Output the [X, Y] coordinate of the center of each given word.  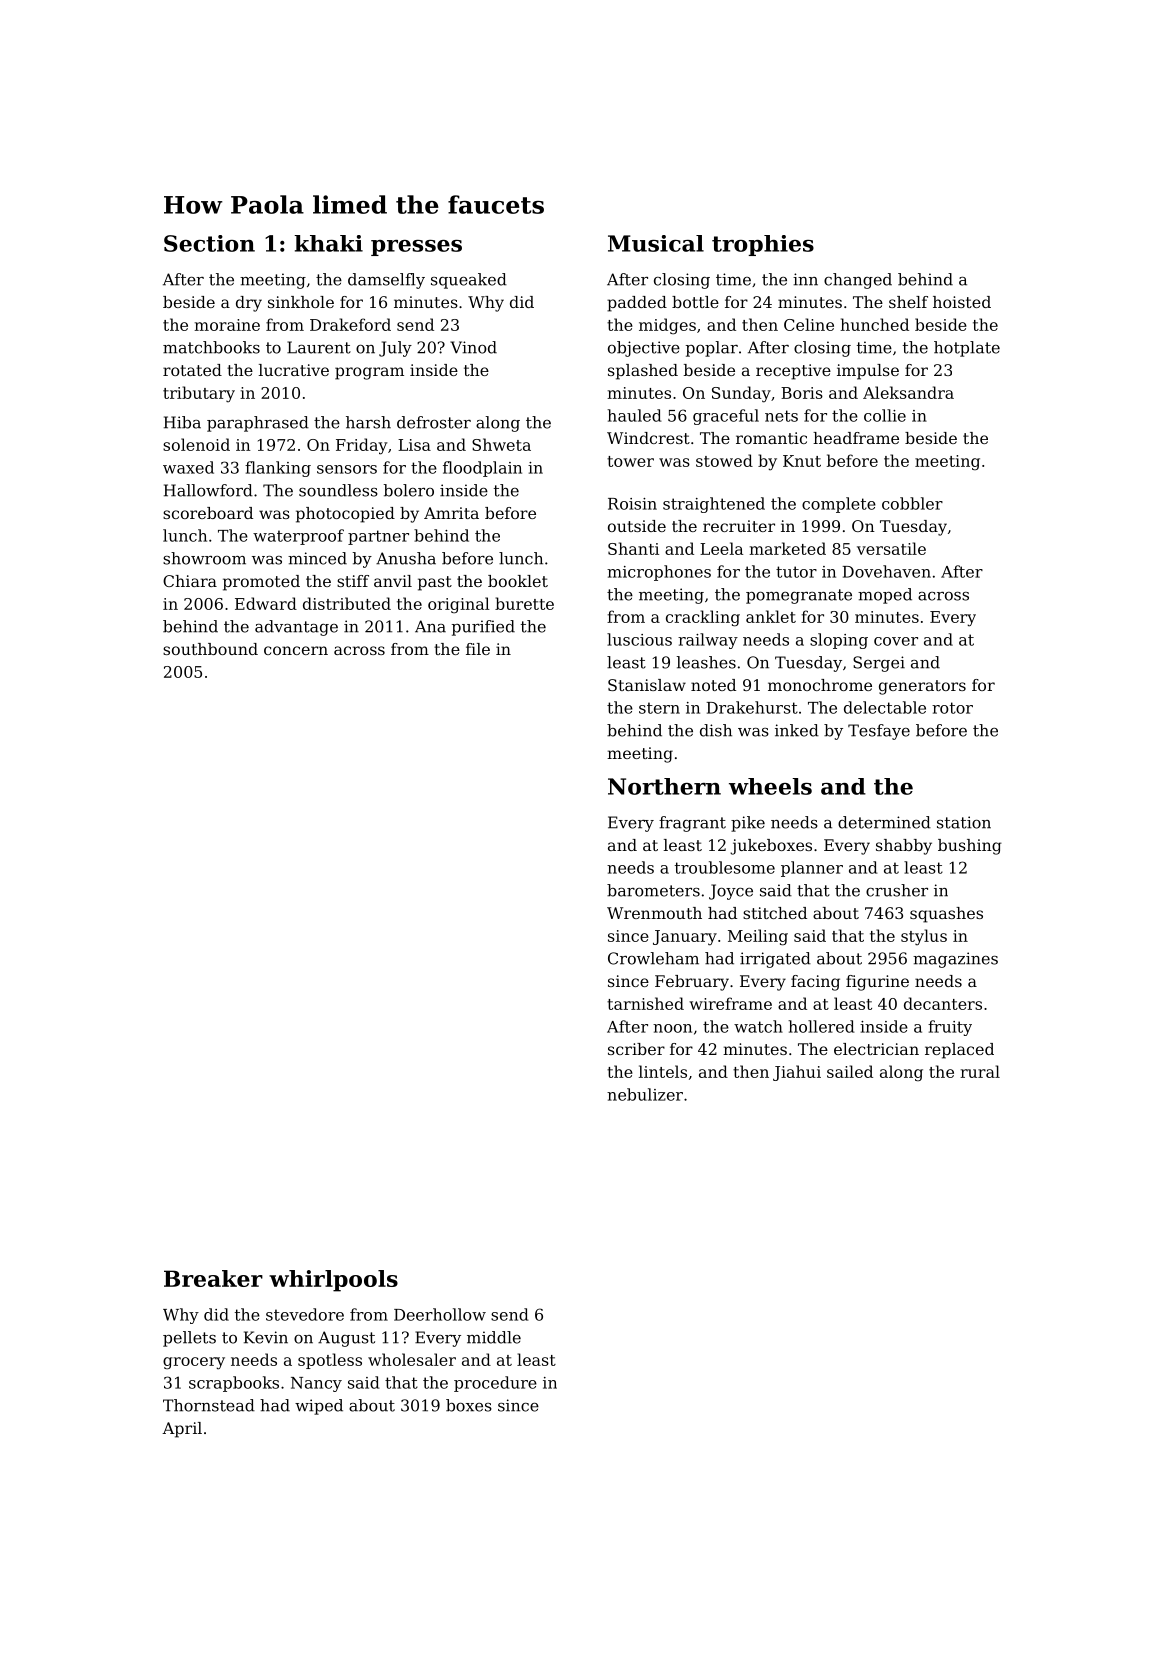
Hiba [182, 422]
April [182, 1430]
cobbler [912, 503]
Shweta [501, 444]
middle [494, 1337]
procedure [495, 1384]
